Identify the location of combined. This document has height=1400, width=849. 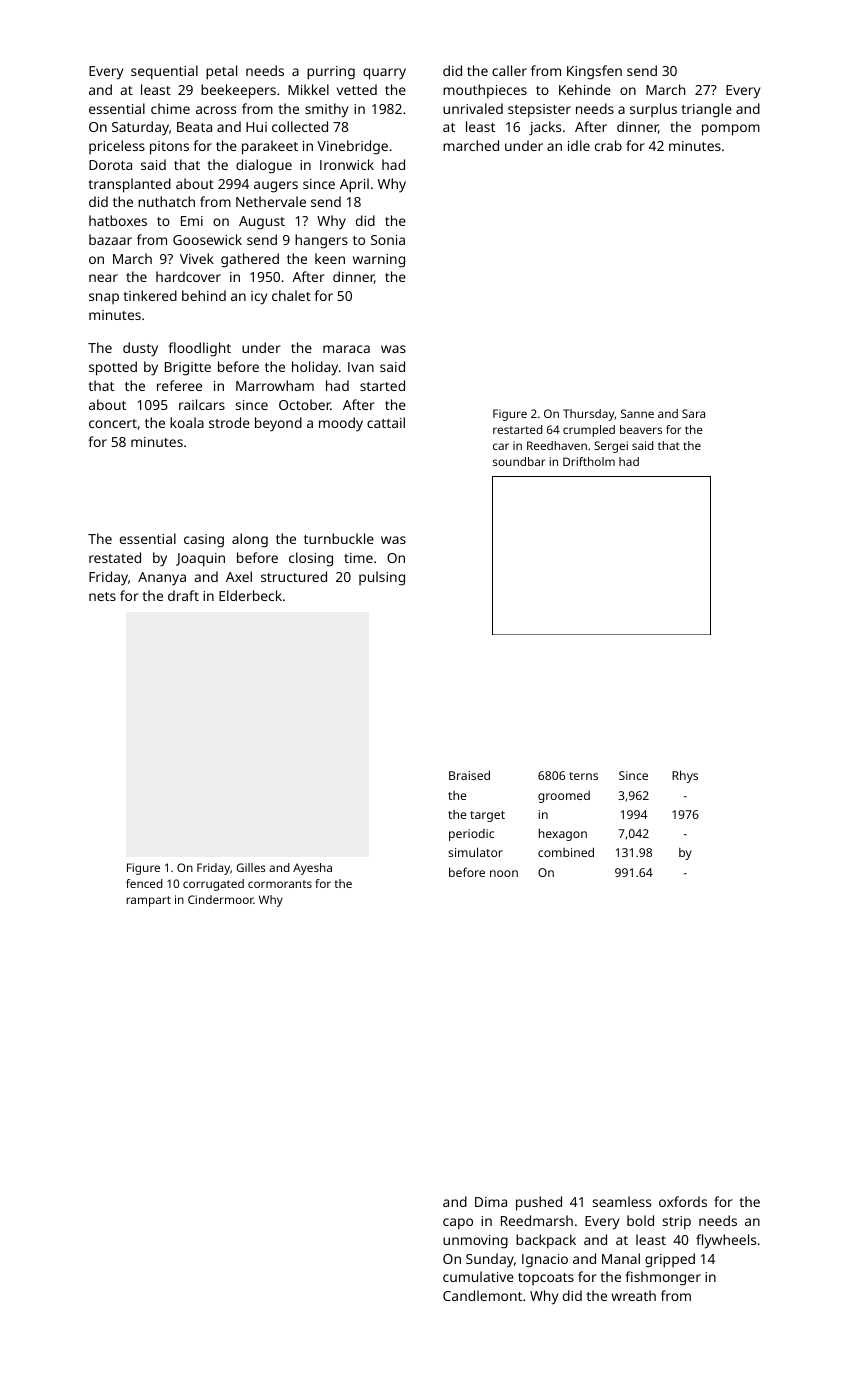
(566, 852).
